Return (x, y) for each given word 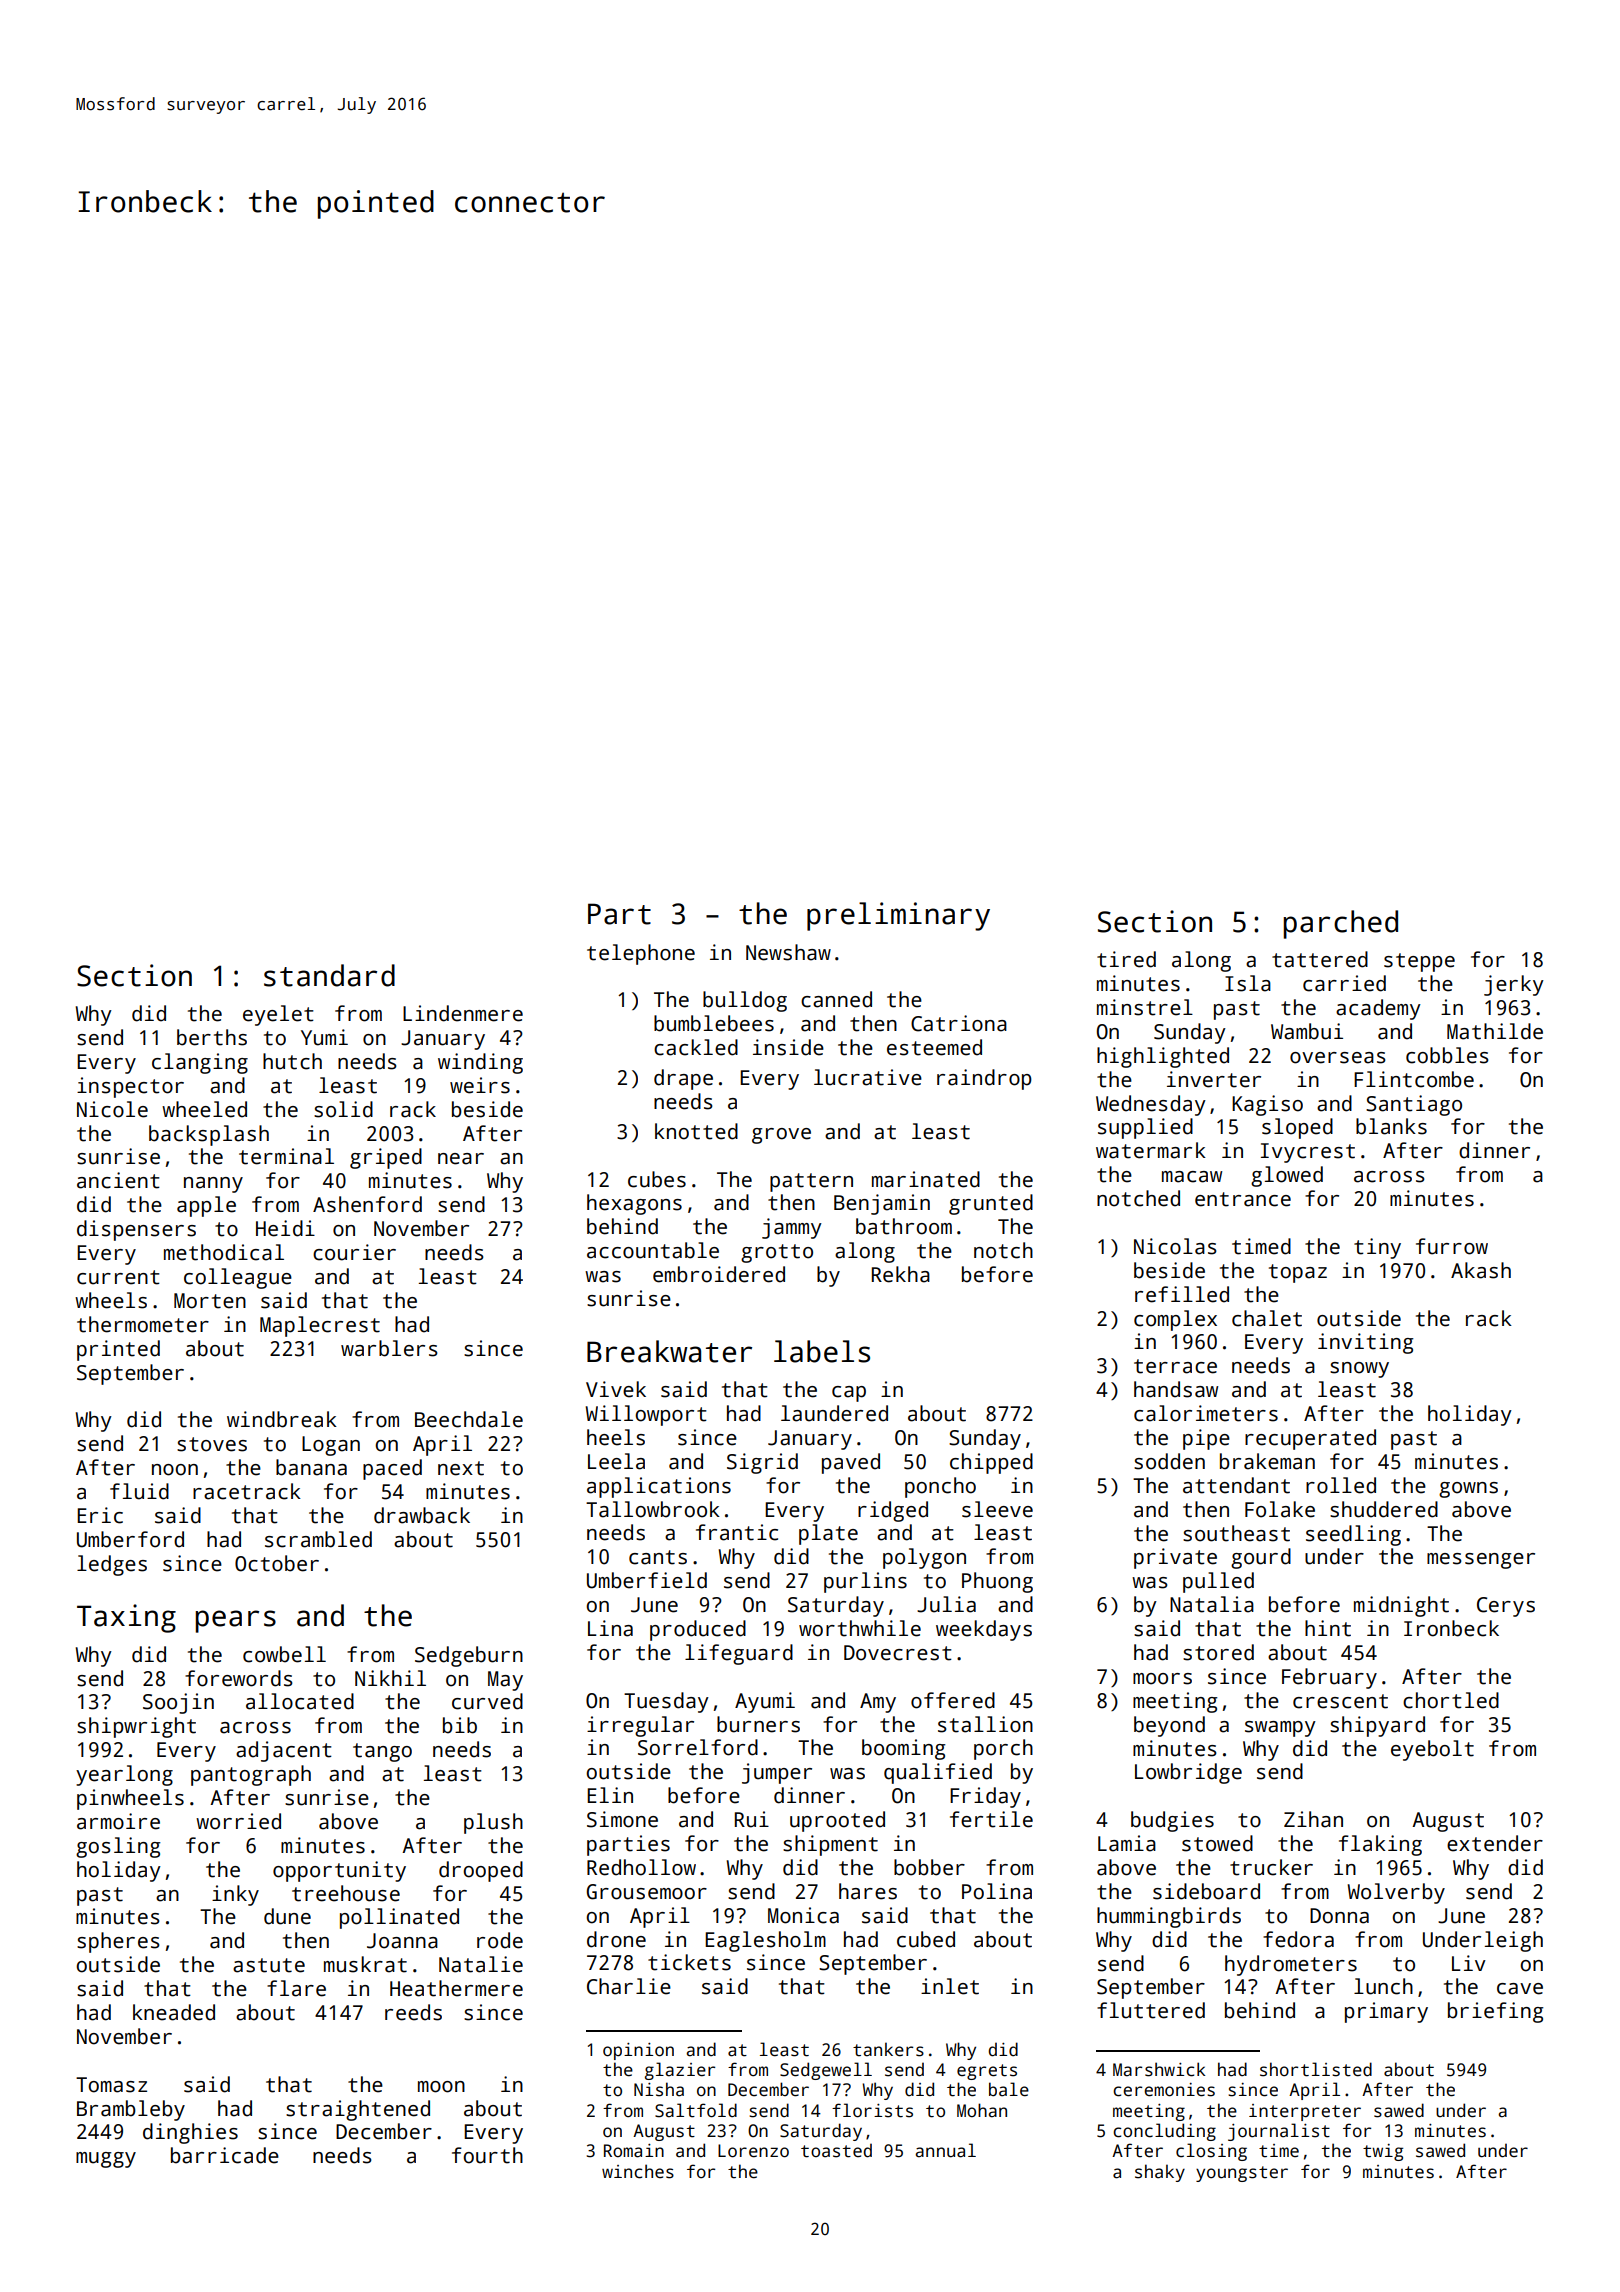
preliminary (898, 916)
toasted (836, 2150)
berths (212, 1037)
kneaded (174, 2012)
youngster (1242, 2174)
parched (1340, 924)
